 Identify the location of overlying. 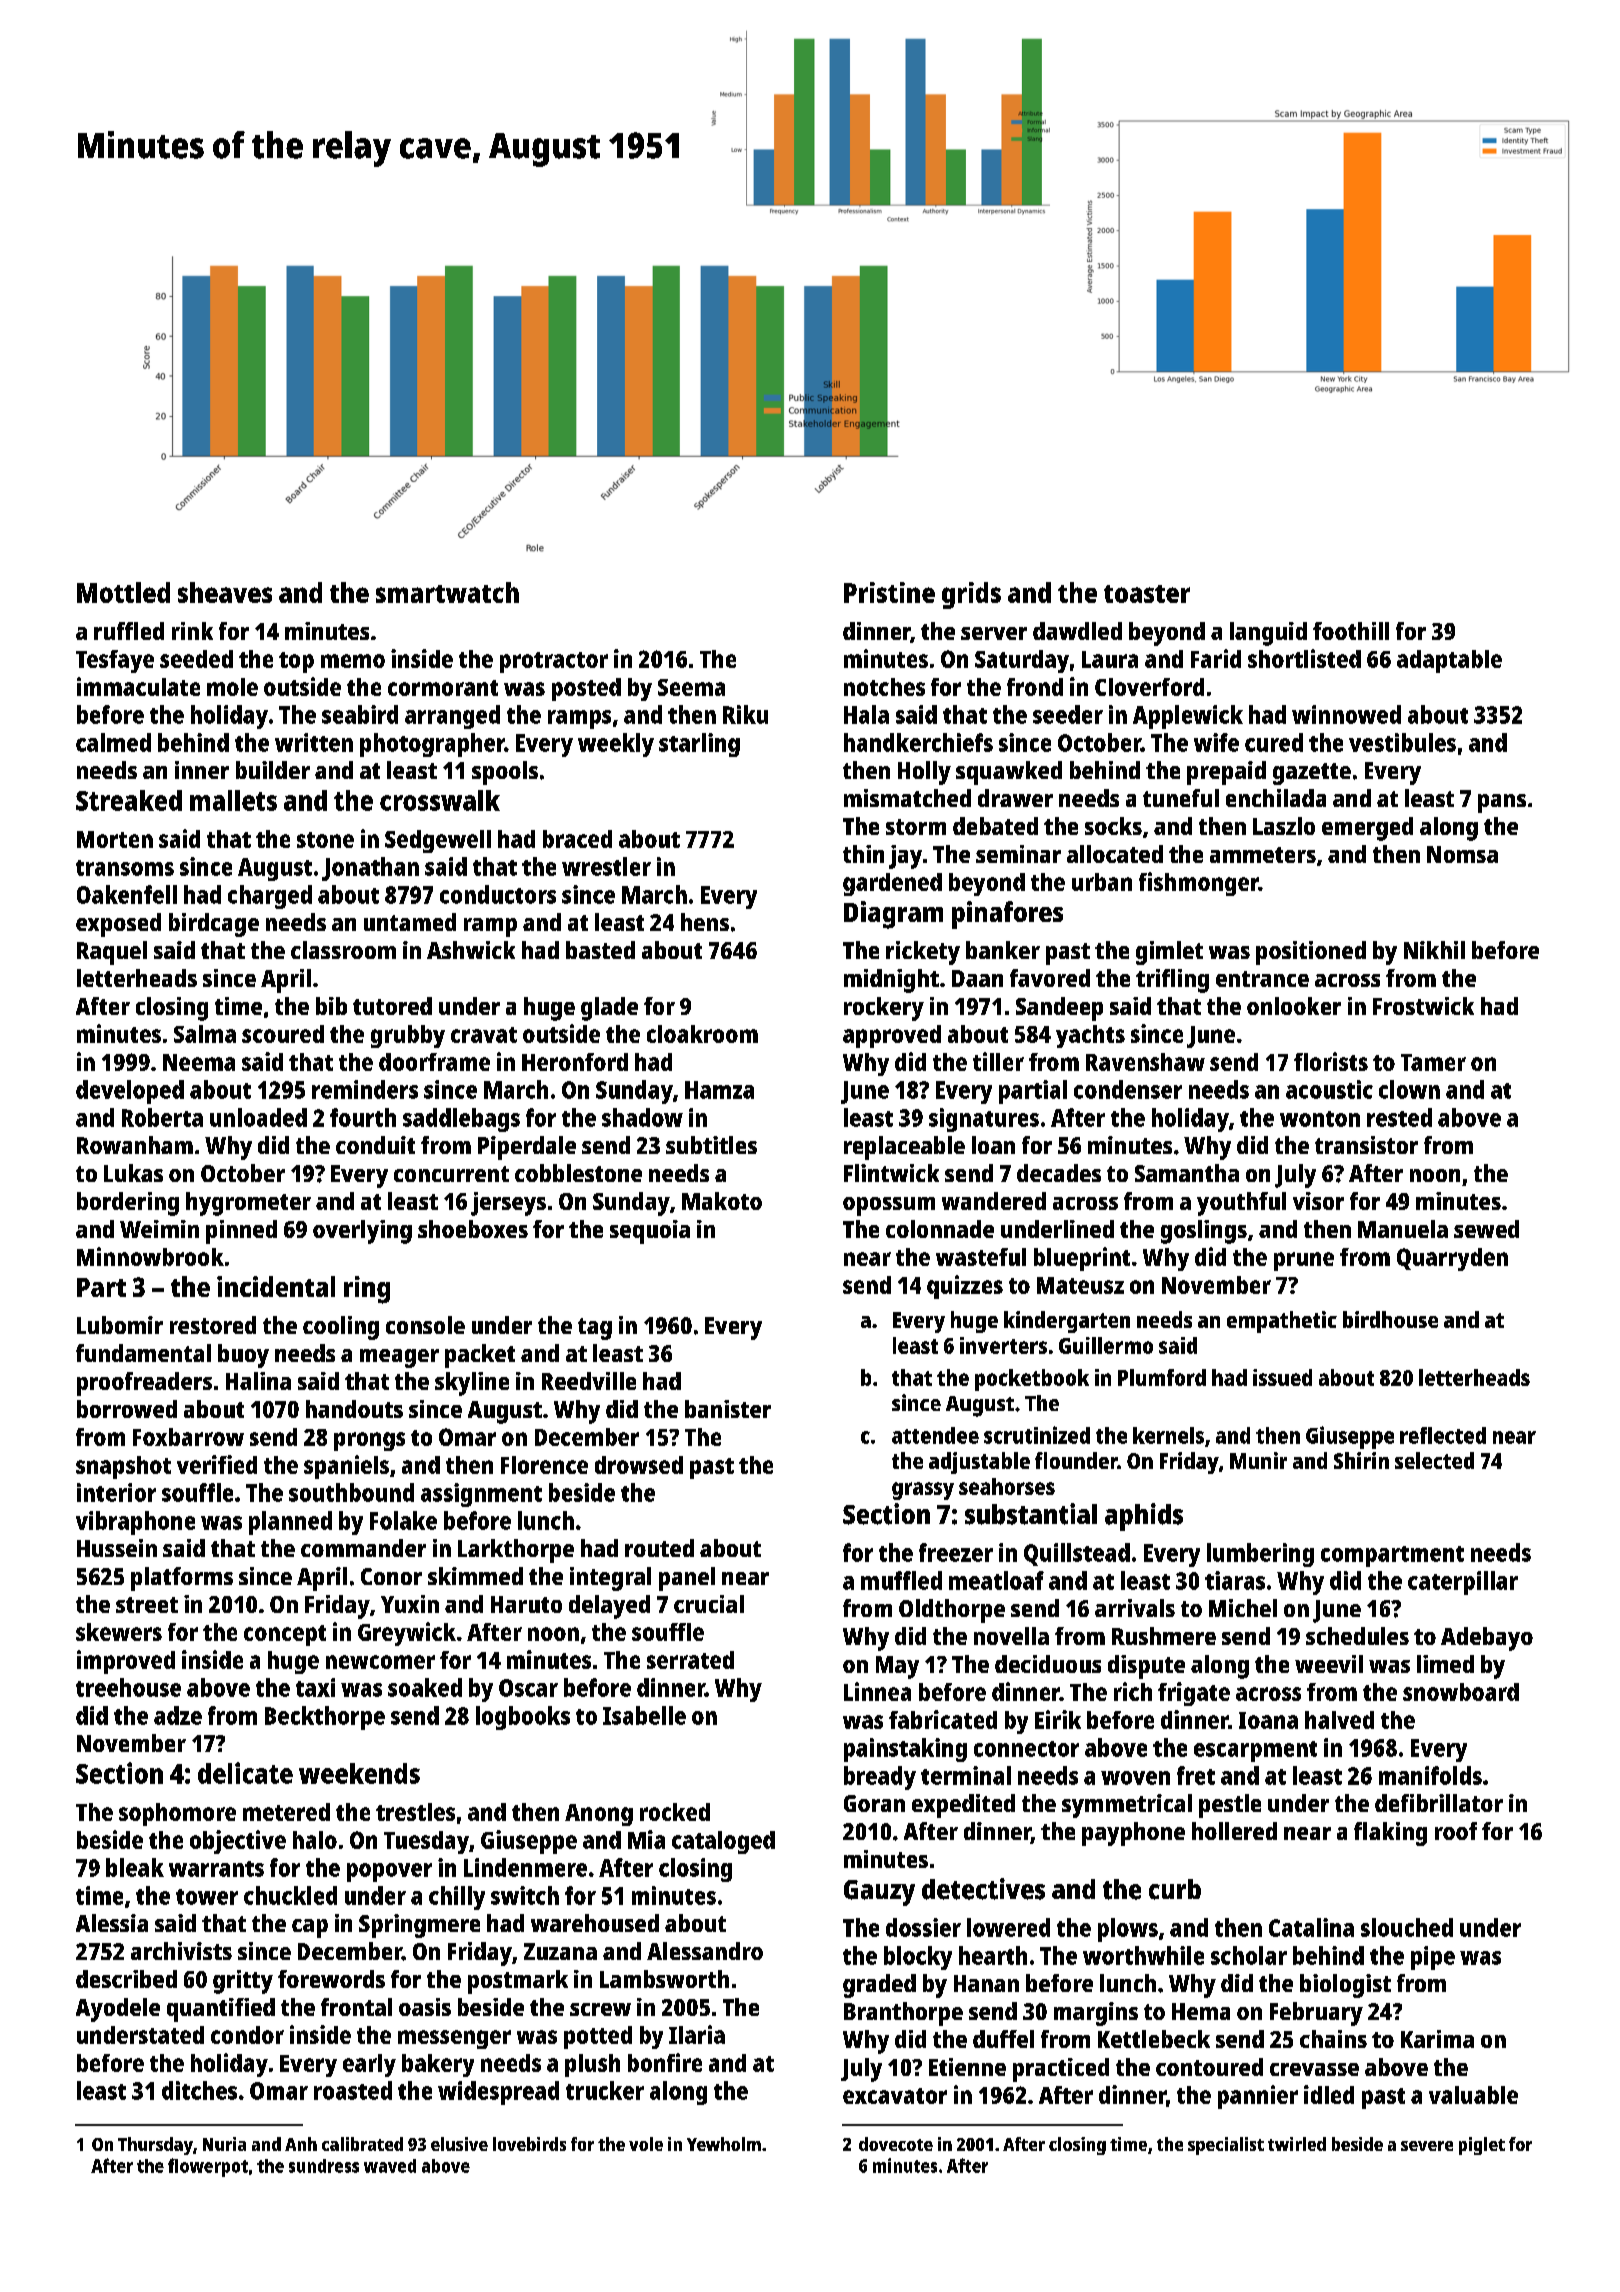
(362, 1232).
